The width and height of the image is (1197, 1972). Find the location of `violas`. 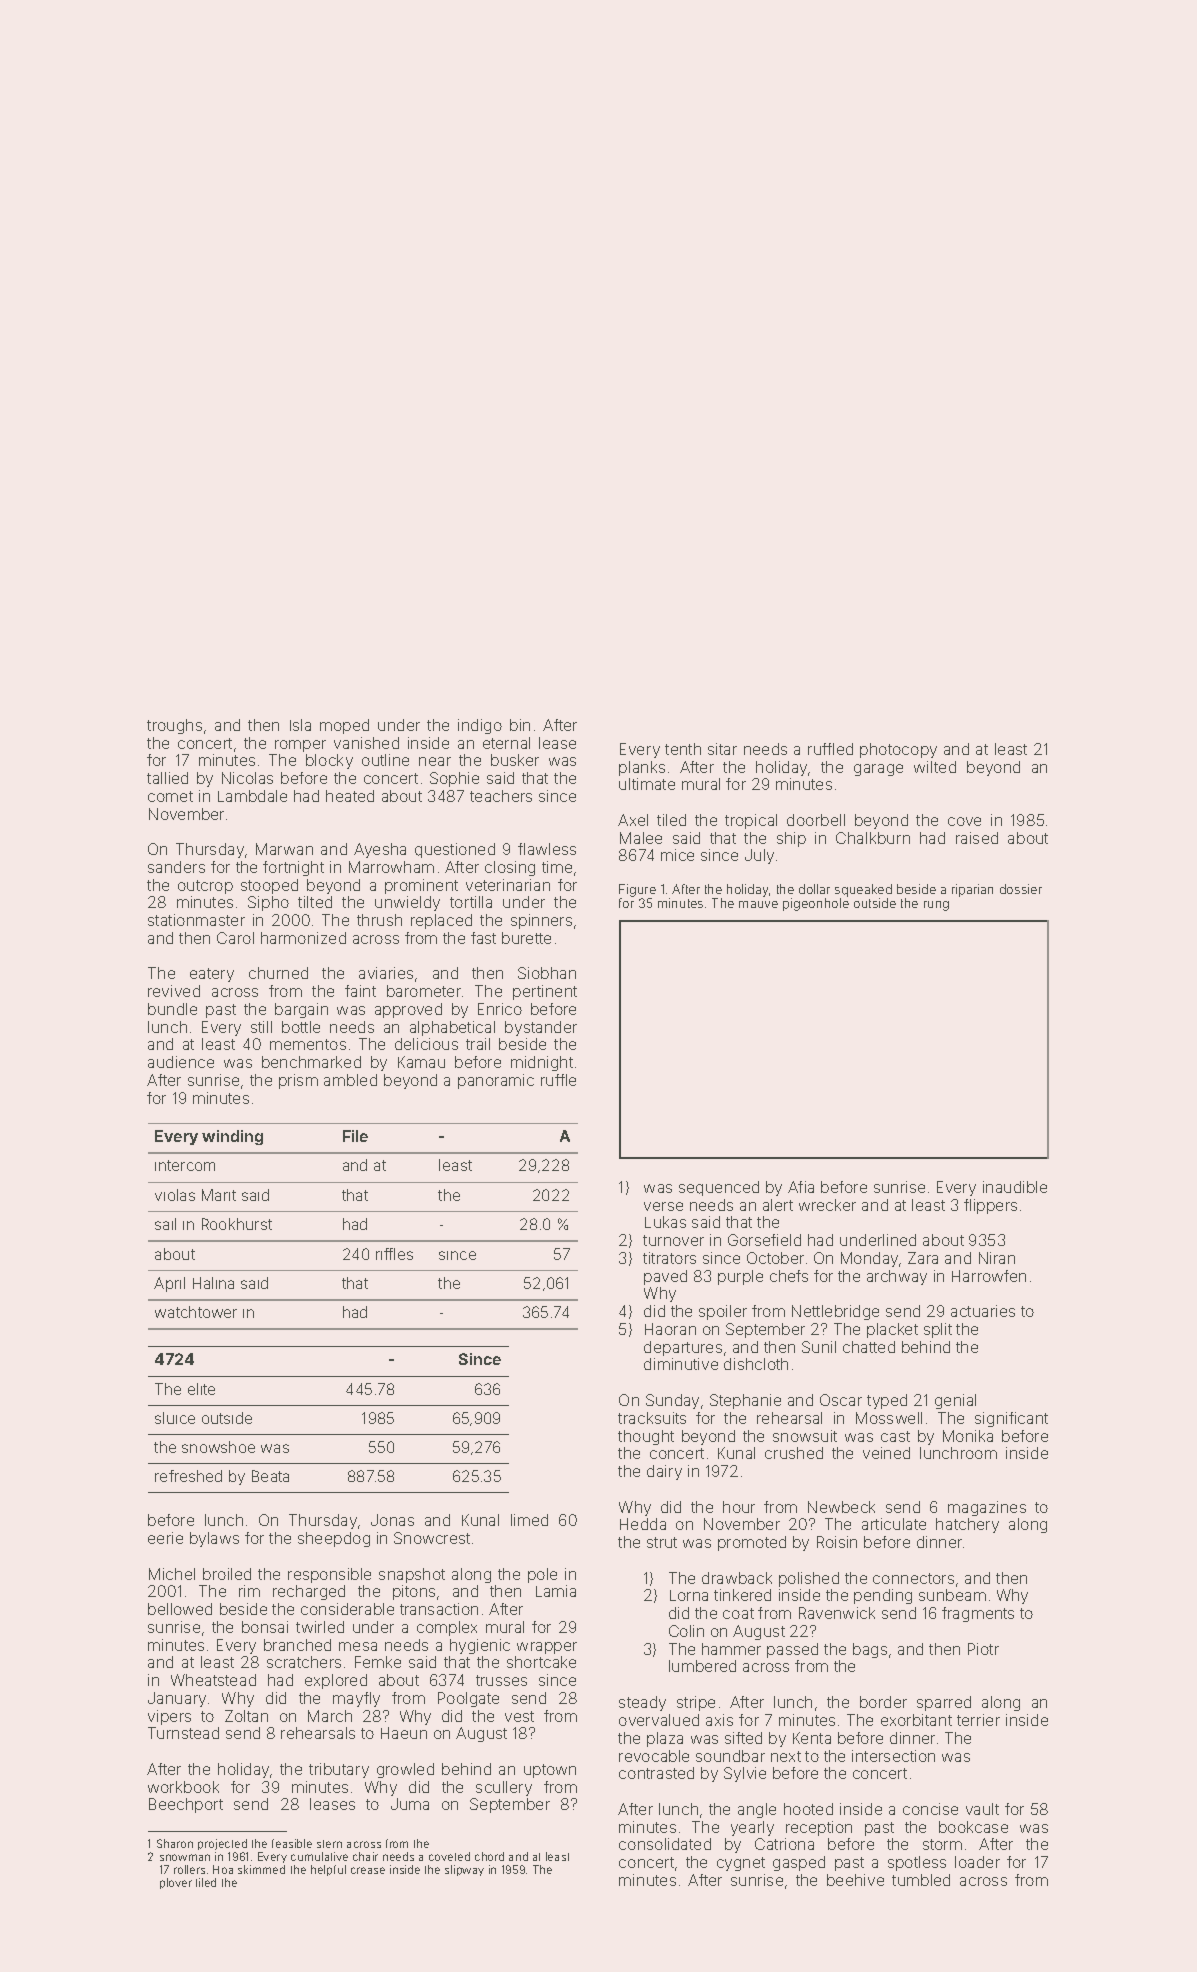

violas is located at coordinates (175, 1195).
